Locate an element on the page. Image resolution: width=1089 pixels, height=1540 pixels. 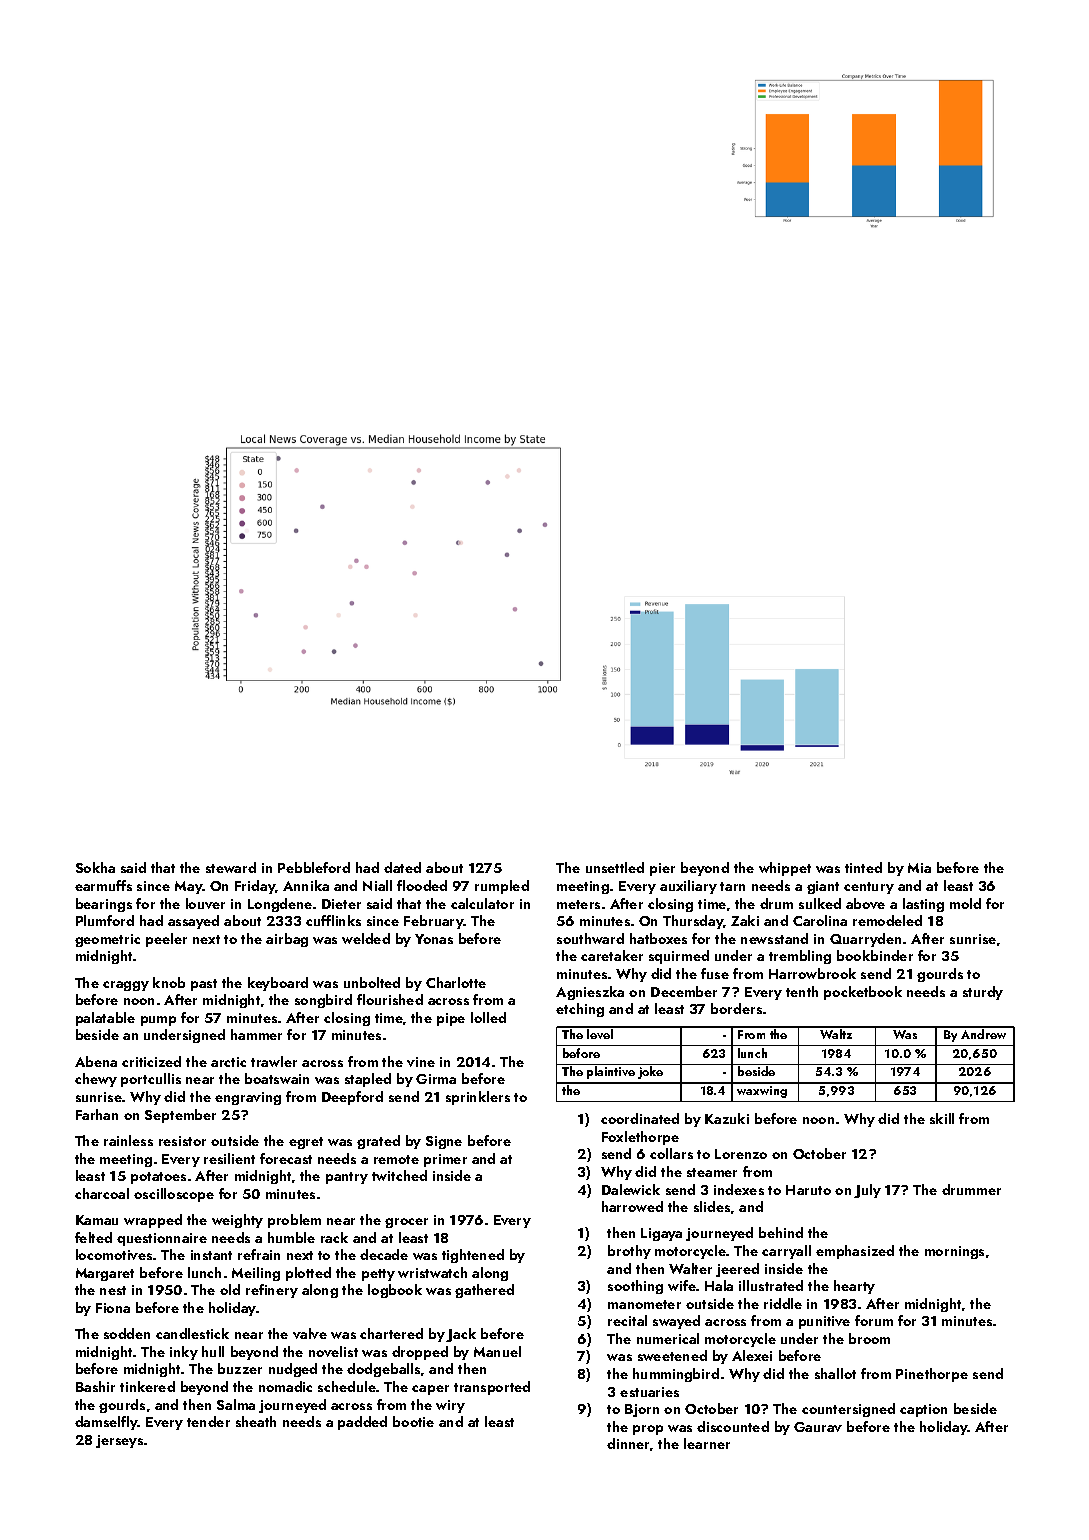
illustrated is located at coordinates (771, 1285).
